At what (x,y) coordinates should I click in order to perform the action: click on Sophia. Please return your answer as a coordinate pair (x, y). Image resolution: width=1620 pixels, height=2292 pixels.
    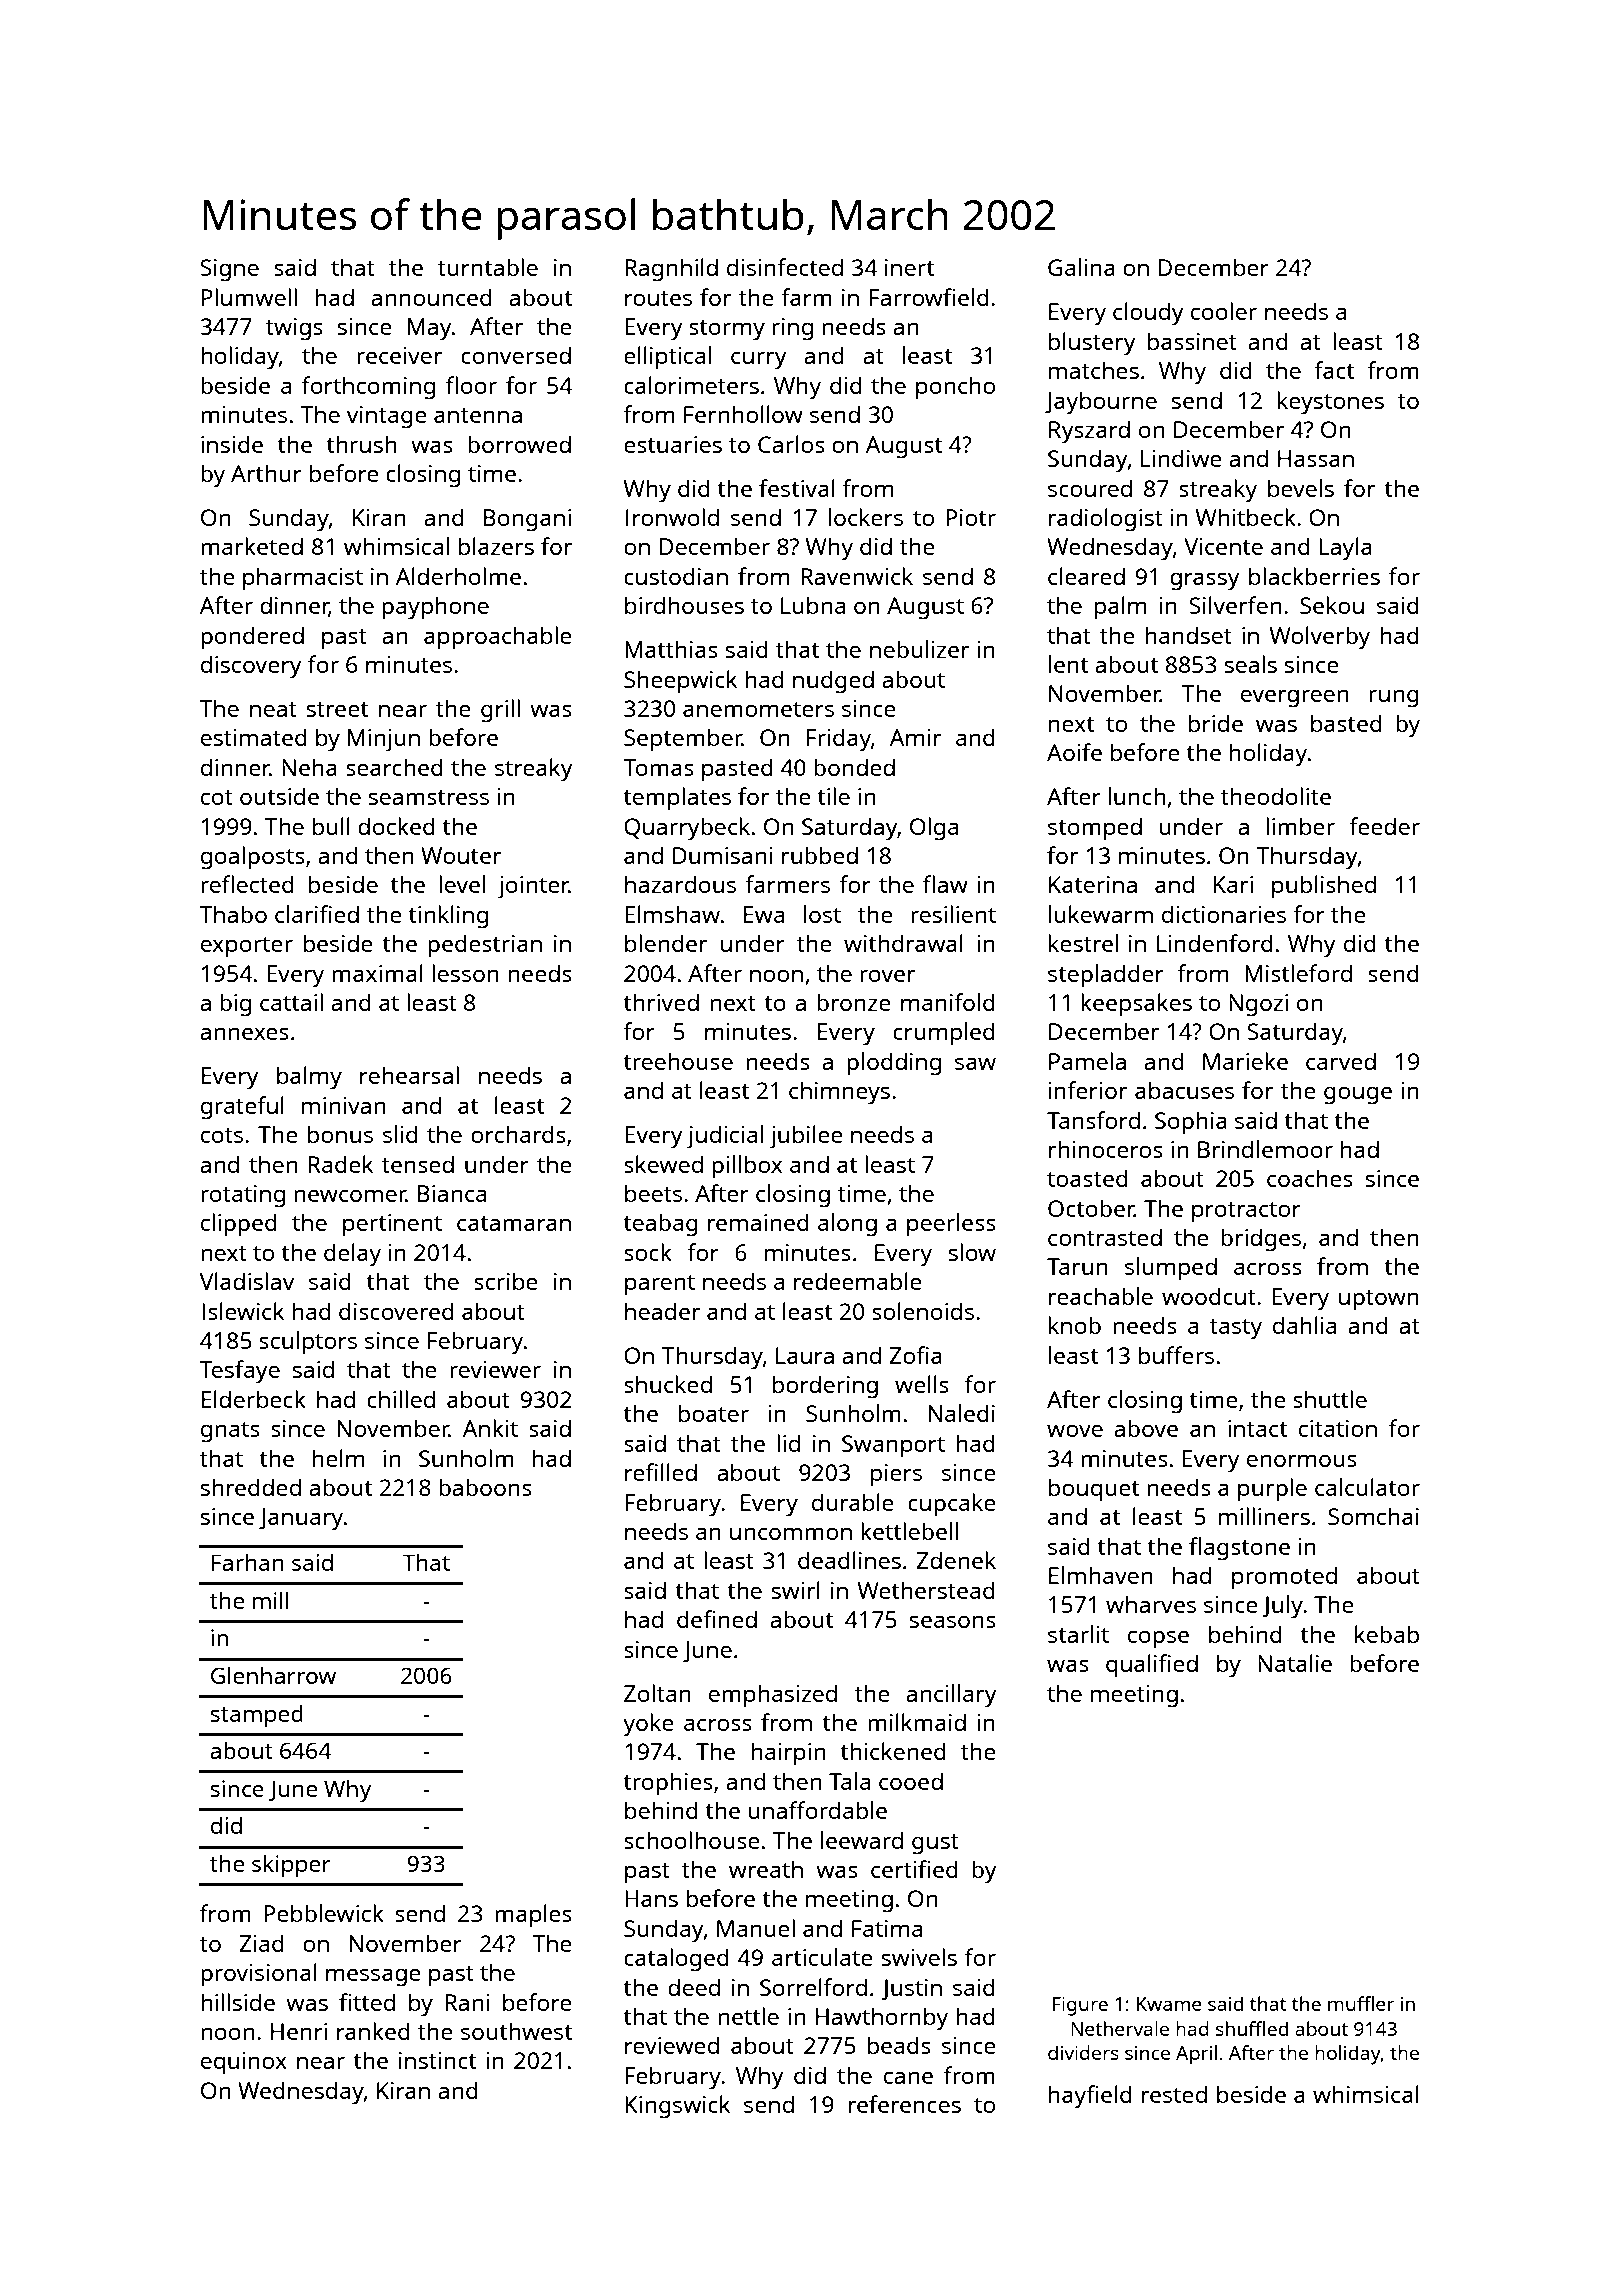
    Looking at the image, I should click on (1191, 1123).
